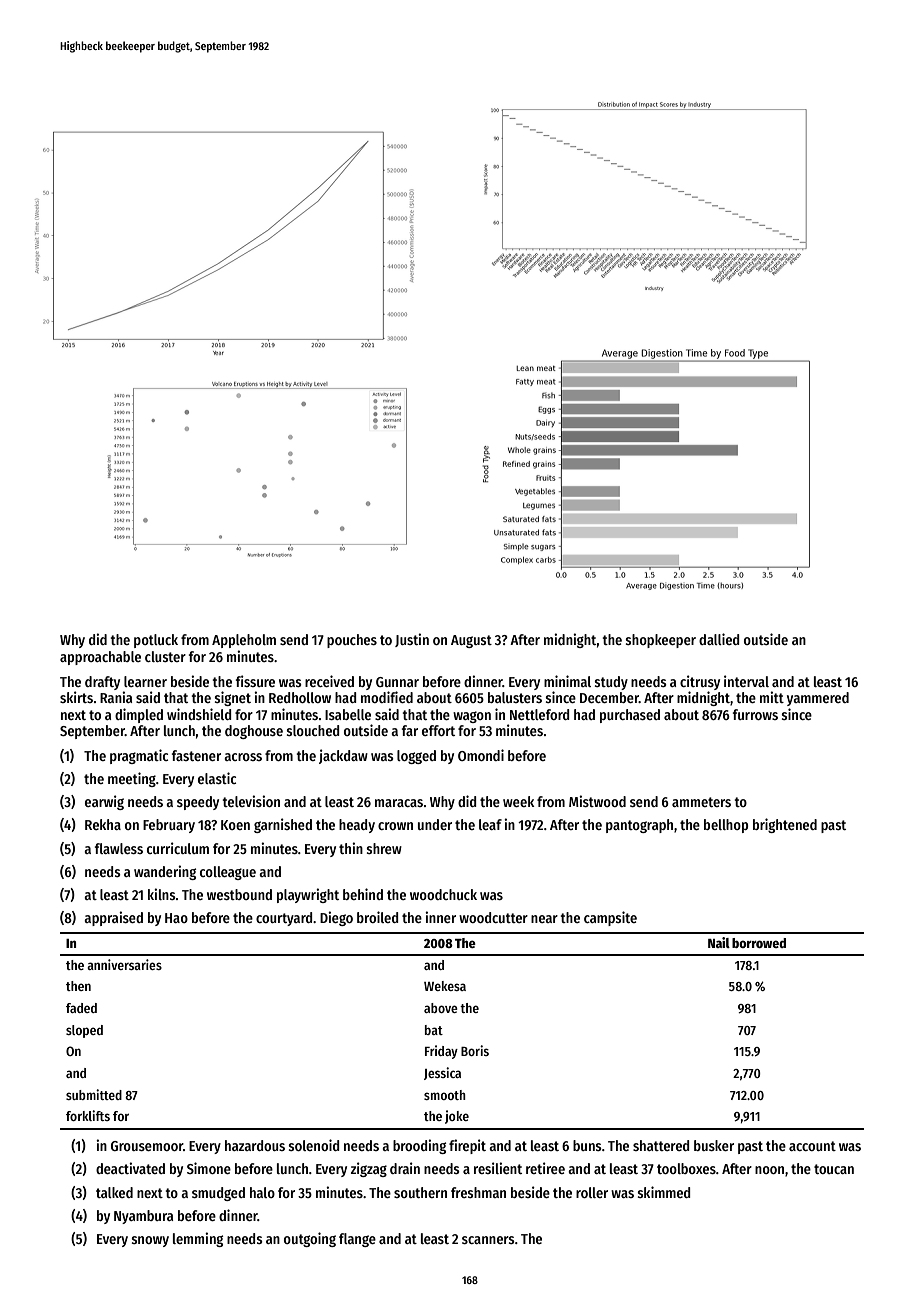  I want to click on borrowed, so click(759, 943).
